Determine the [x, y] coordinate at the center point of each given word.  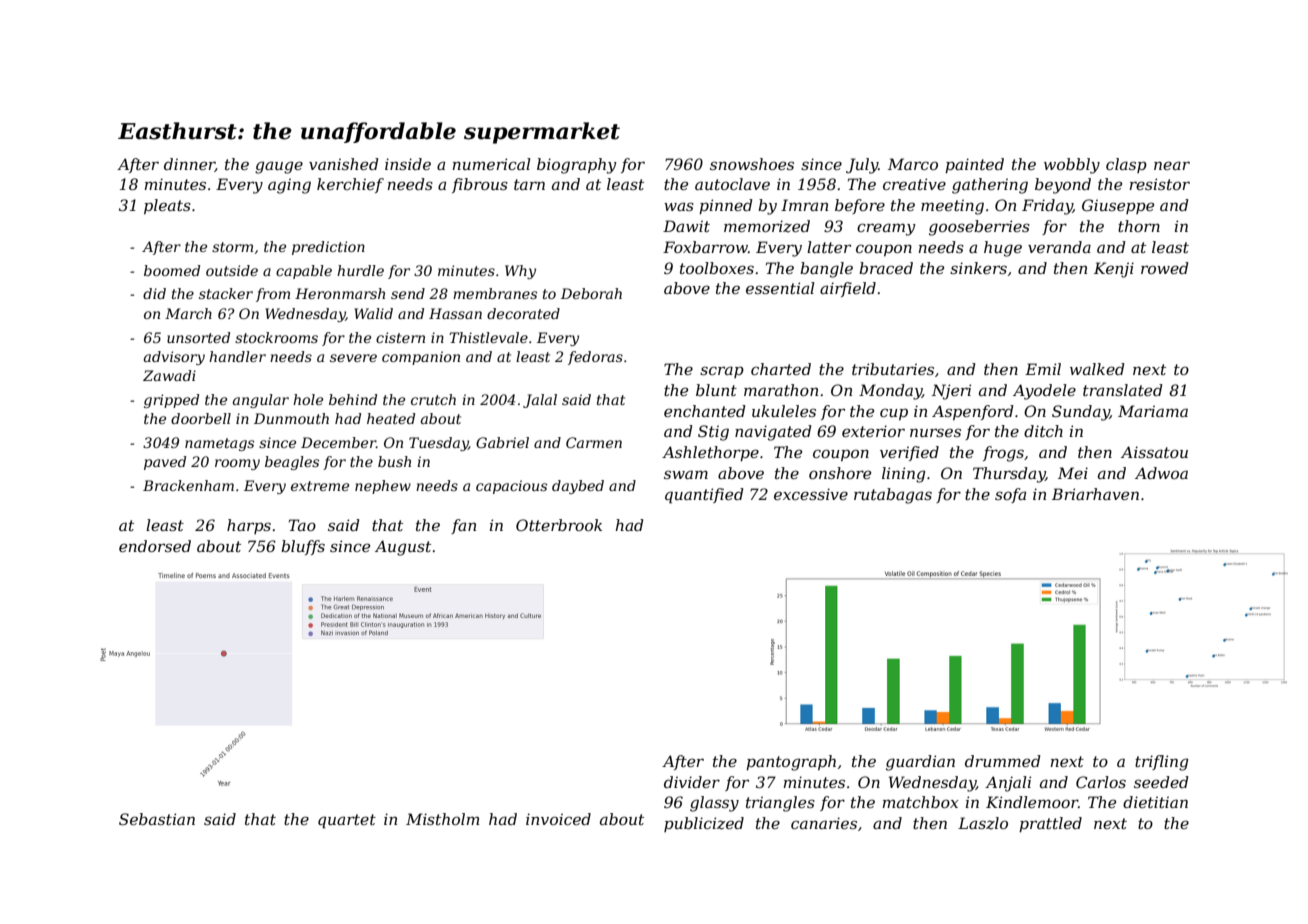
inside [408, 164]
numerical [492, 164]
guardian [920, 763]
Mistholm [443, 819]
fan [463, 526]
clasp [1126, 165]
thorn [1139, 226]
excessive [811, 494]
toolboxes [717, 268]
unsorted [198, 337]
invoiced [558, 819]
